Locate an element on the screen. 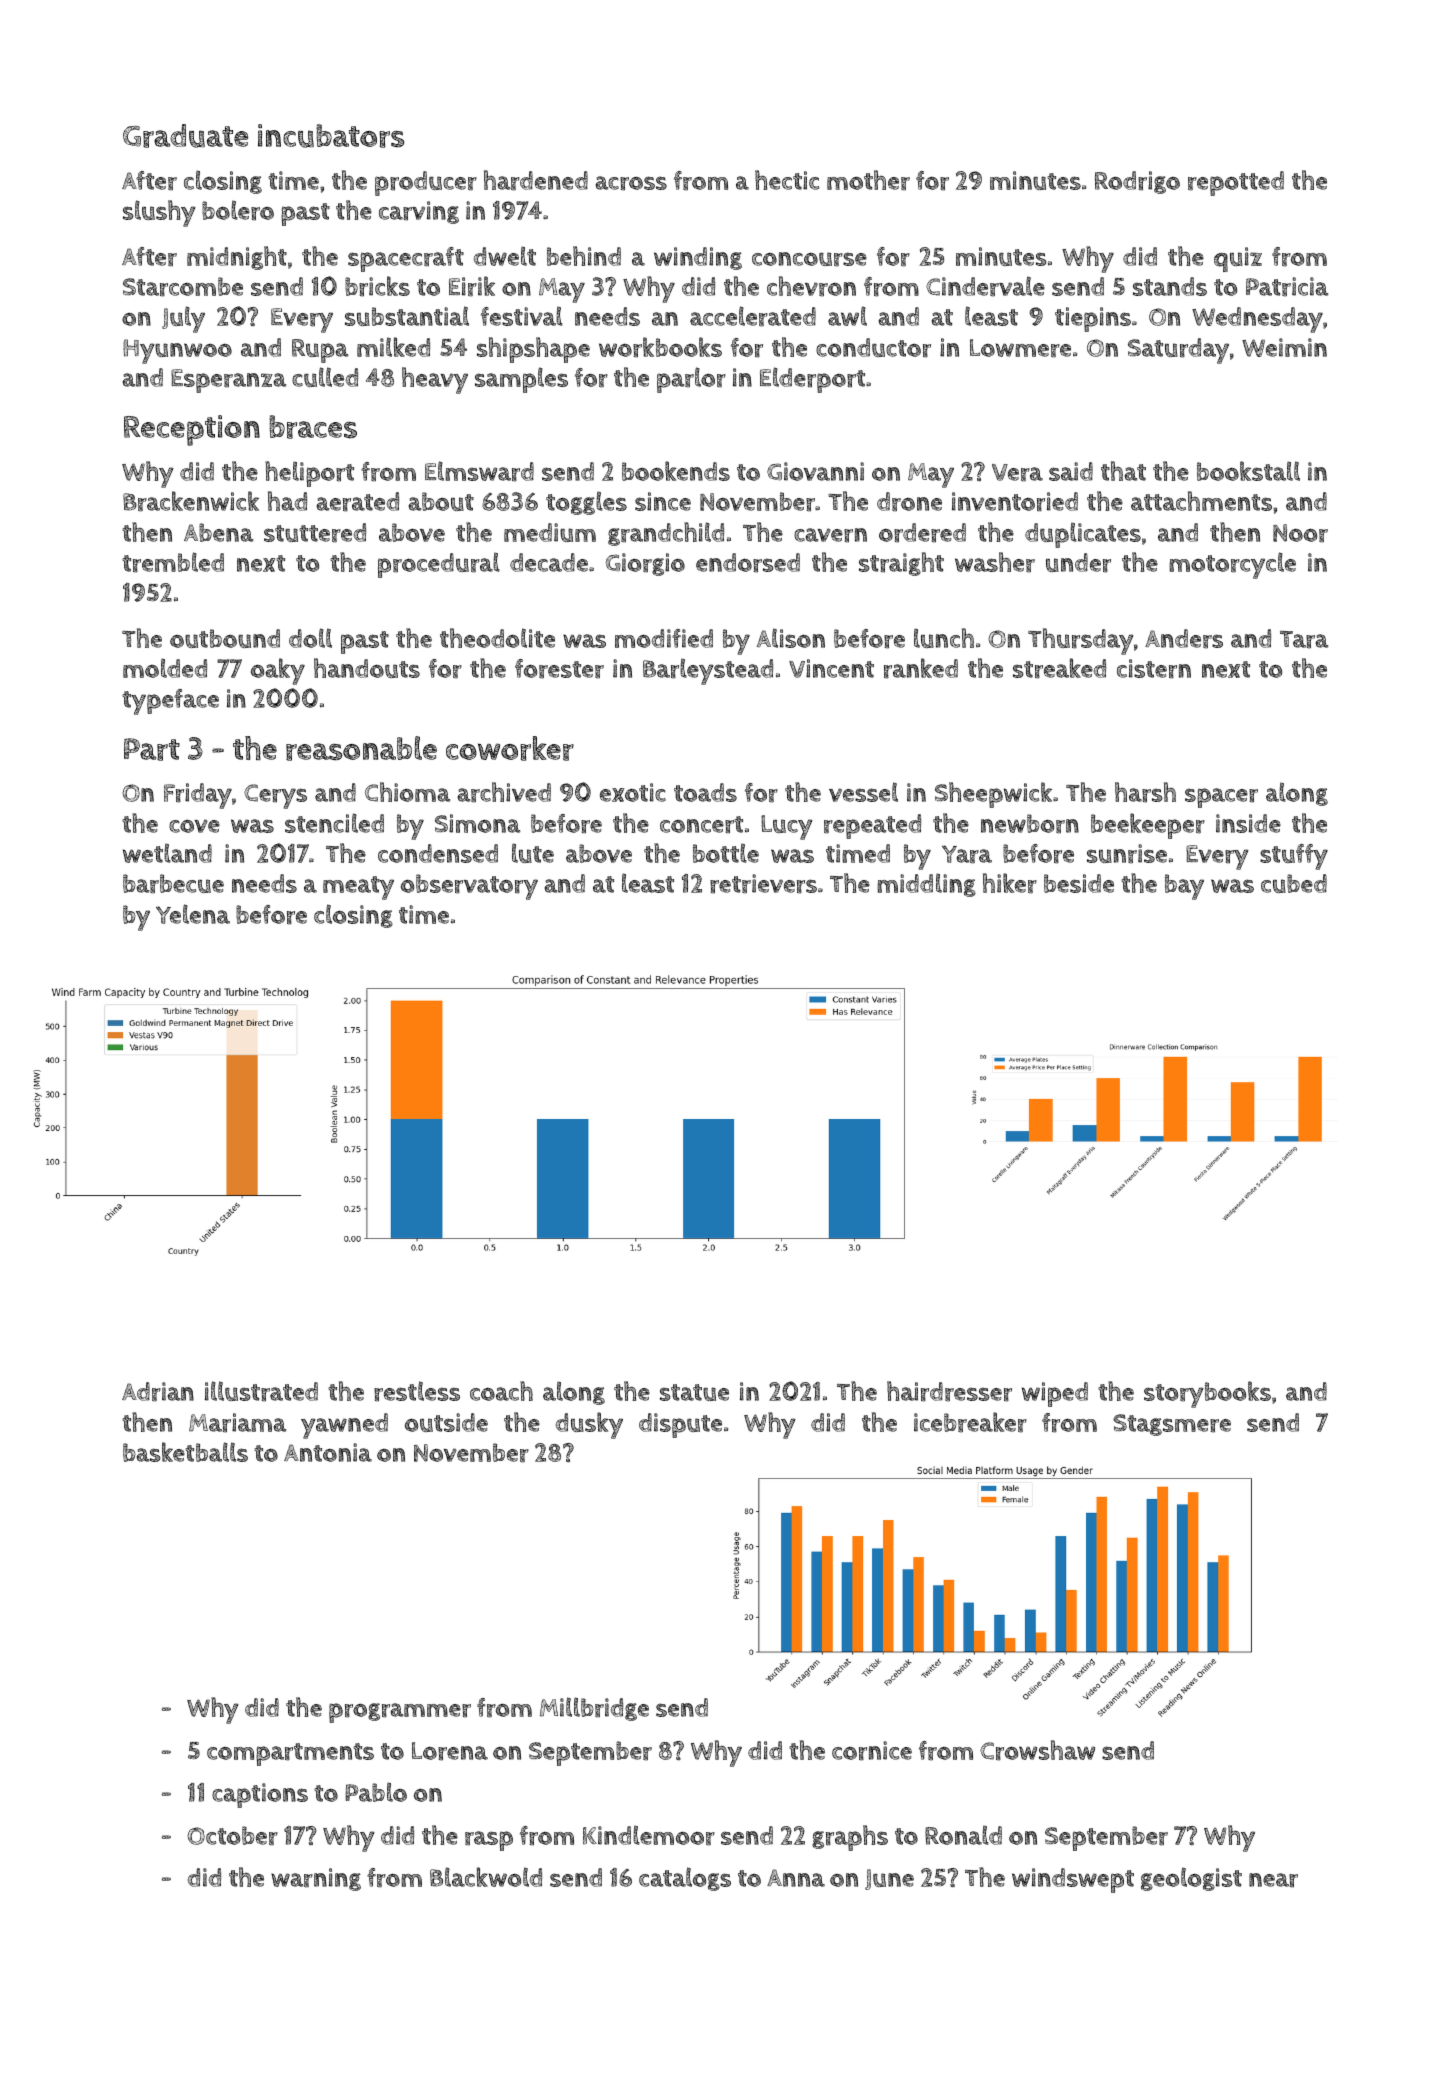  Blackwold is located at coordinates (486, 1877).
